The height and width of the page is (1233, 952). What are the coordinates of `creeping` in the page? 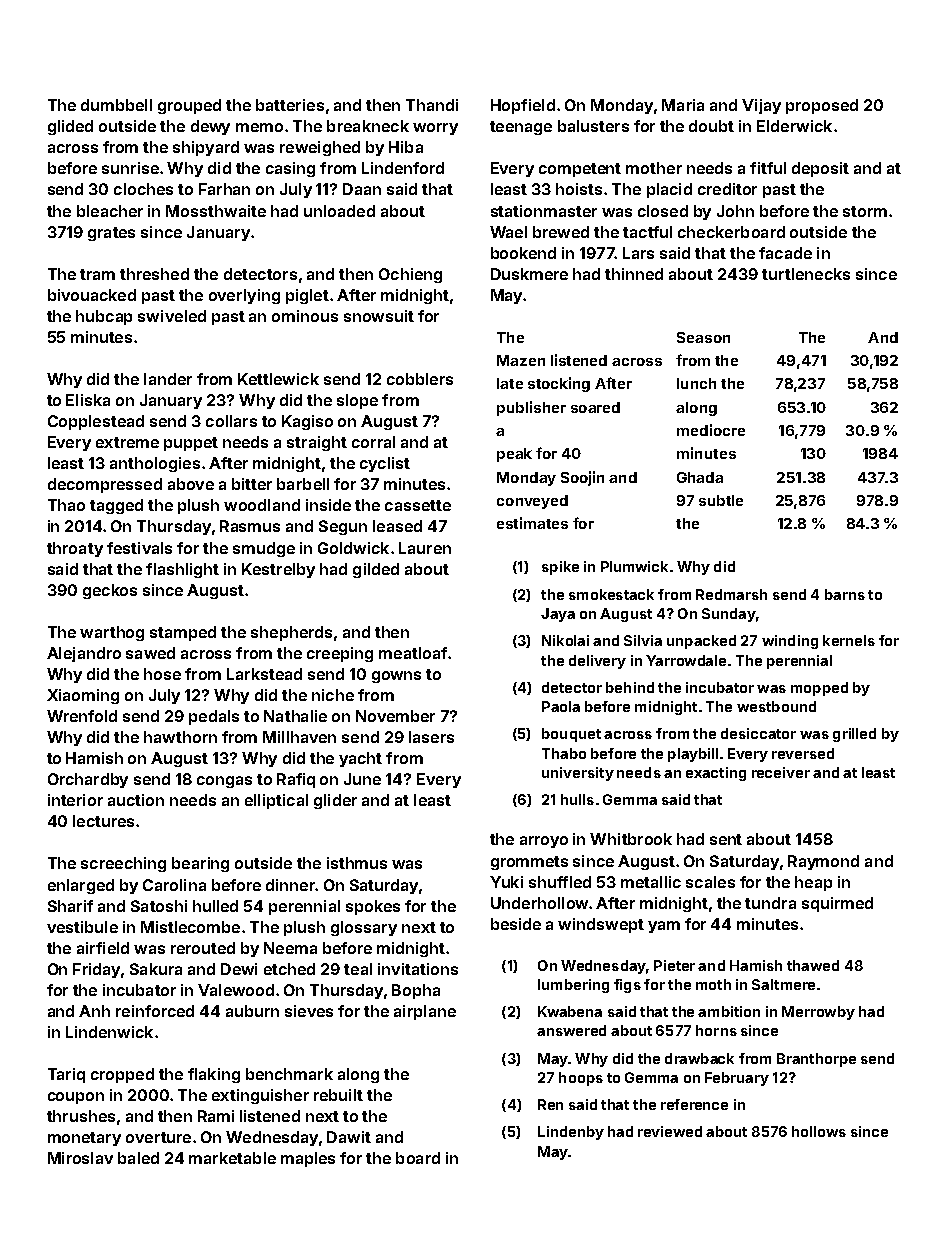 It's located at (340, 654).
